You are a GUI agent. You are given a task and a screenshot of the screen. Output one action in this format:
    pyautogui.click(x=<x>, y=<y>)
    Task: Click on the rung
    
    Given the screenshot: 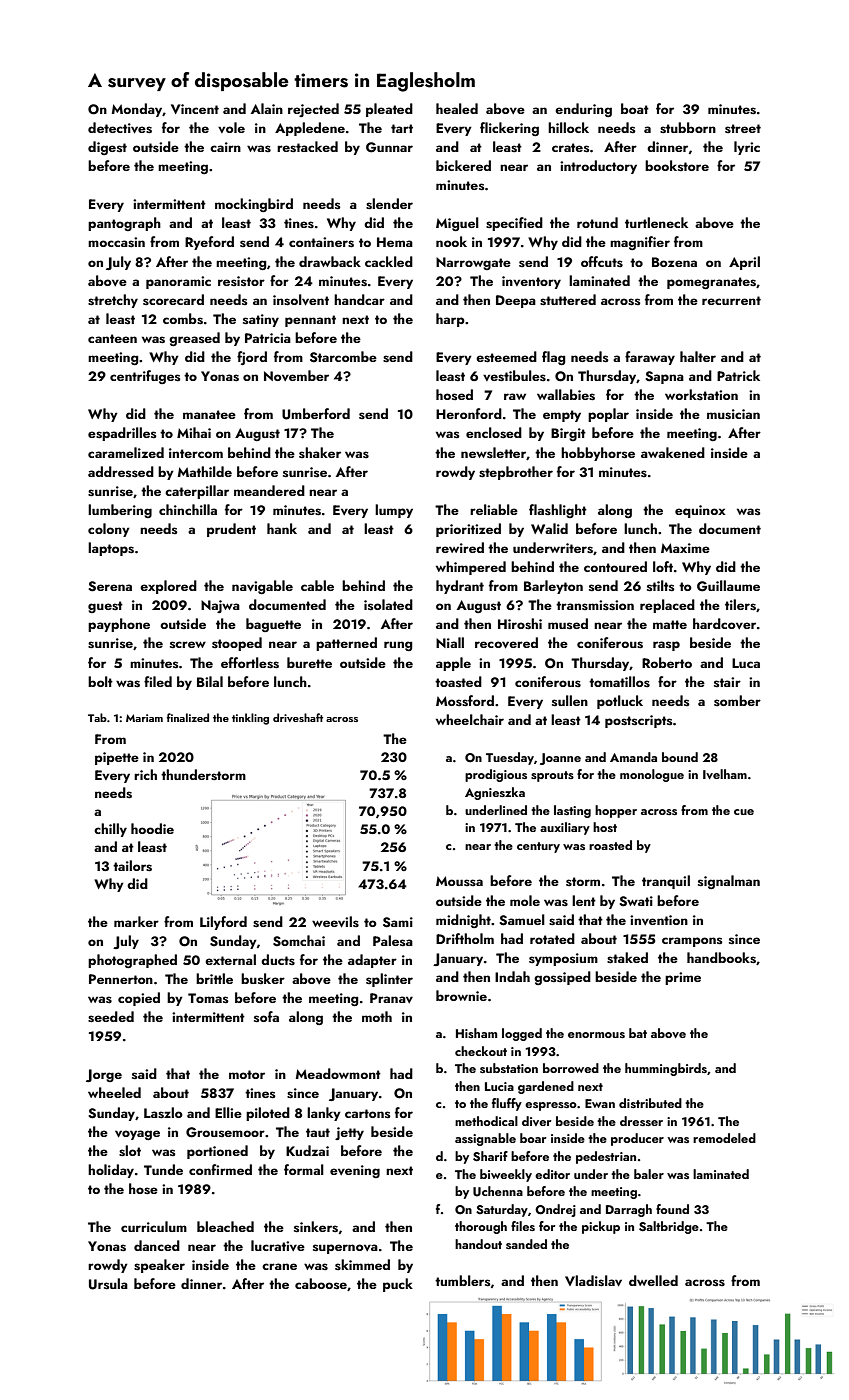 What is the action you would take?
    pyautogui.click(x=398, y=646)
